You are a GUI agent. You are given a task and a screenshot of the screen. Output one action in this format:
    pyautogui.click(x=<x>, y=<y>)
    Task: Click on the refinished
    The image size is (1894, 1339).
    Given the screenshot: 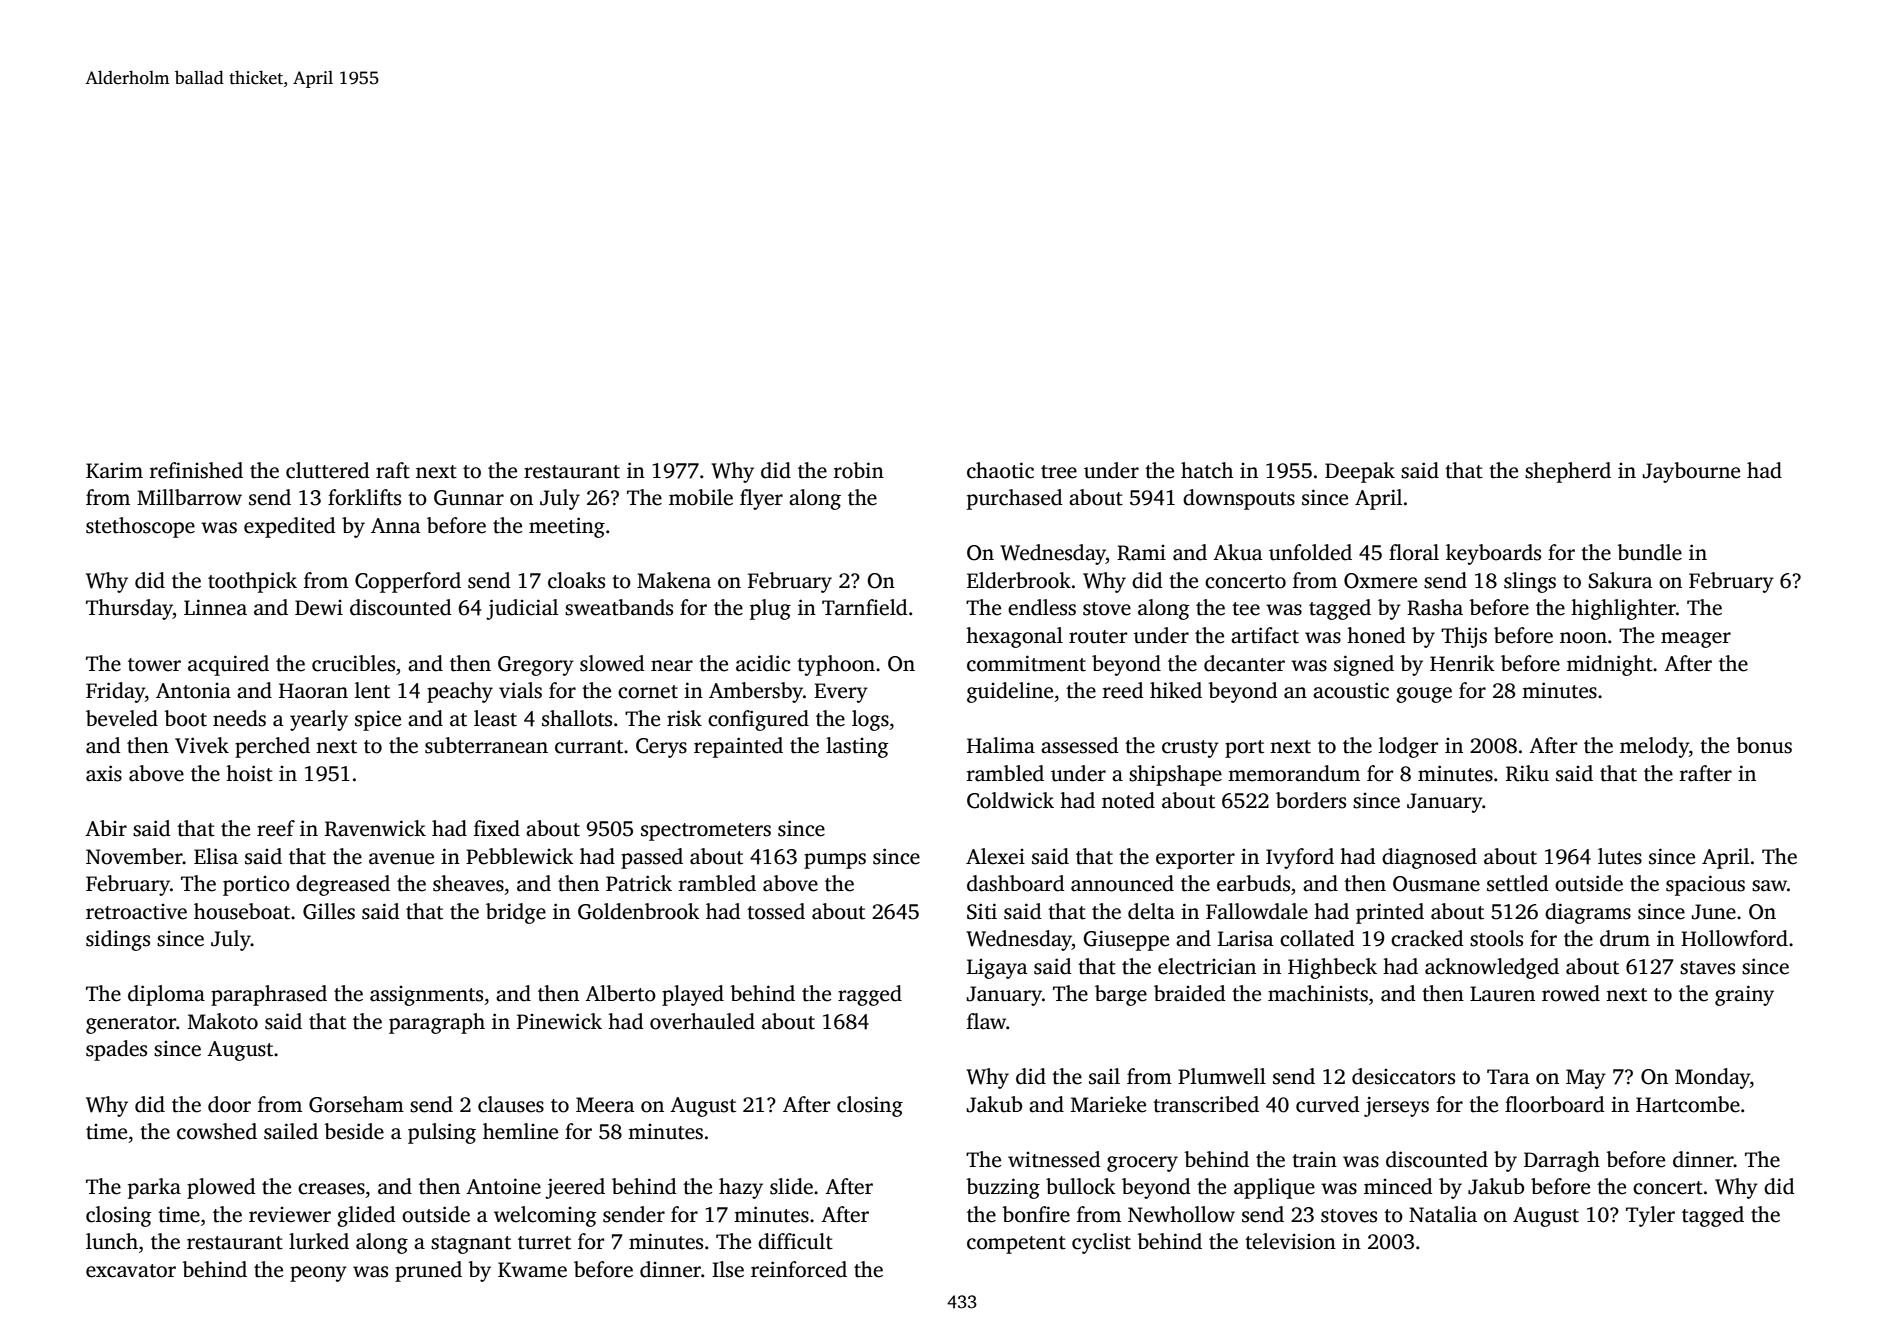 What is the action you would take?
    pyautogui.click(x=196, y=470)
